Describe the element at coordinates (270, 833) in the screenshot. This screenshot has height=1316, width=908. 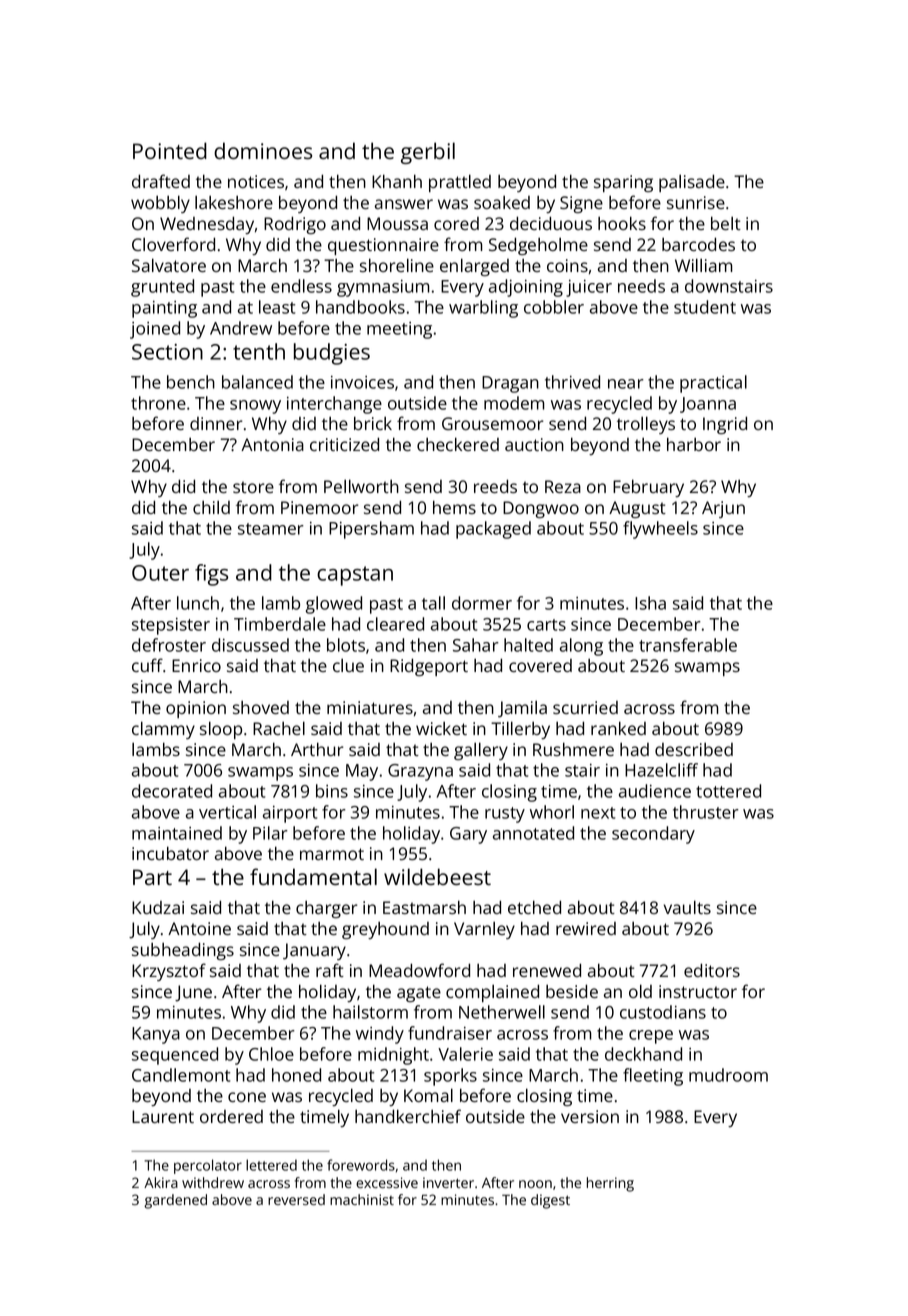
I see `Pilar` at that location.
